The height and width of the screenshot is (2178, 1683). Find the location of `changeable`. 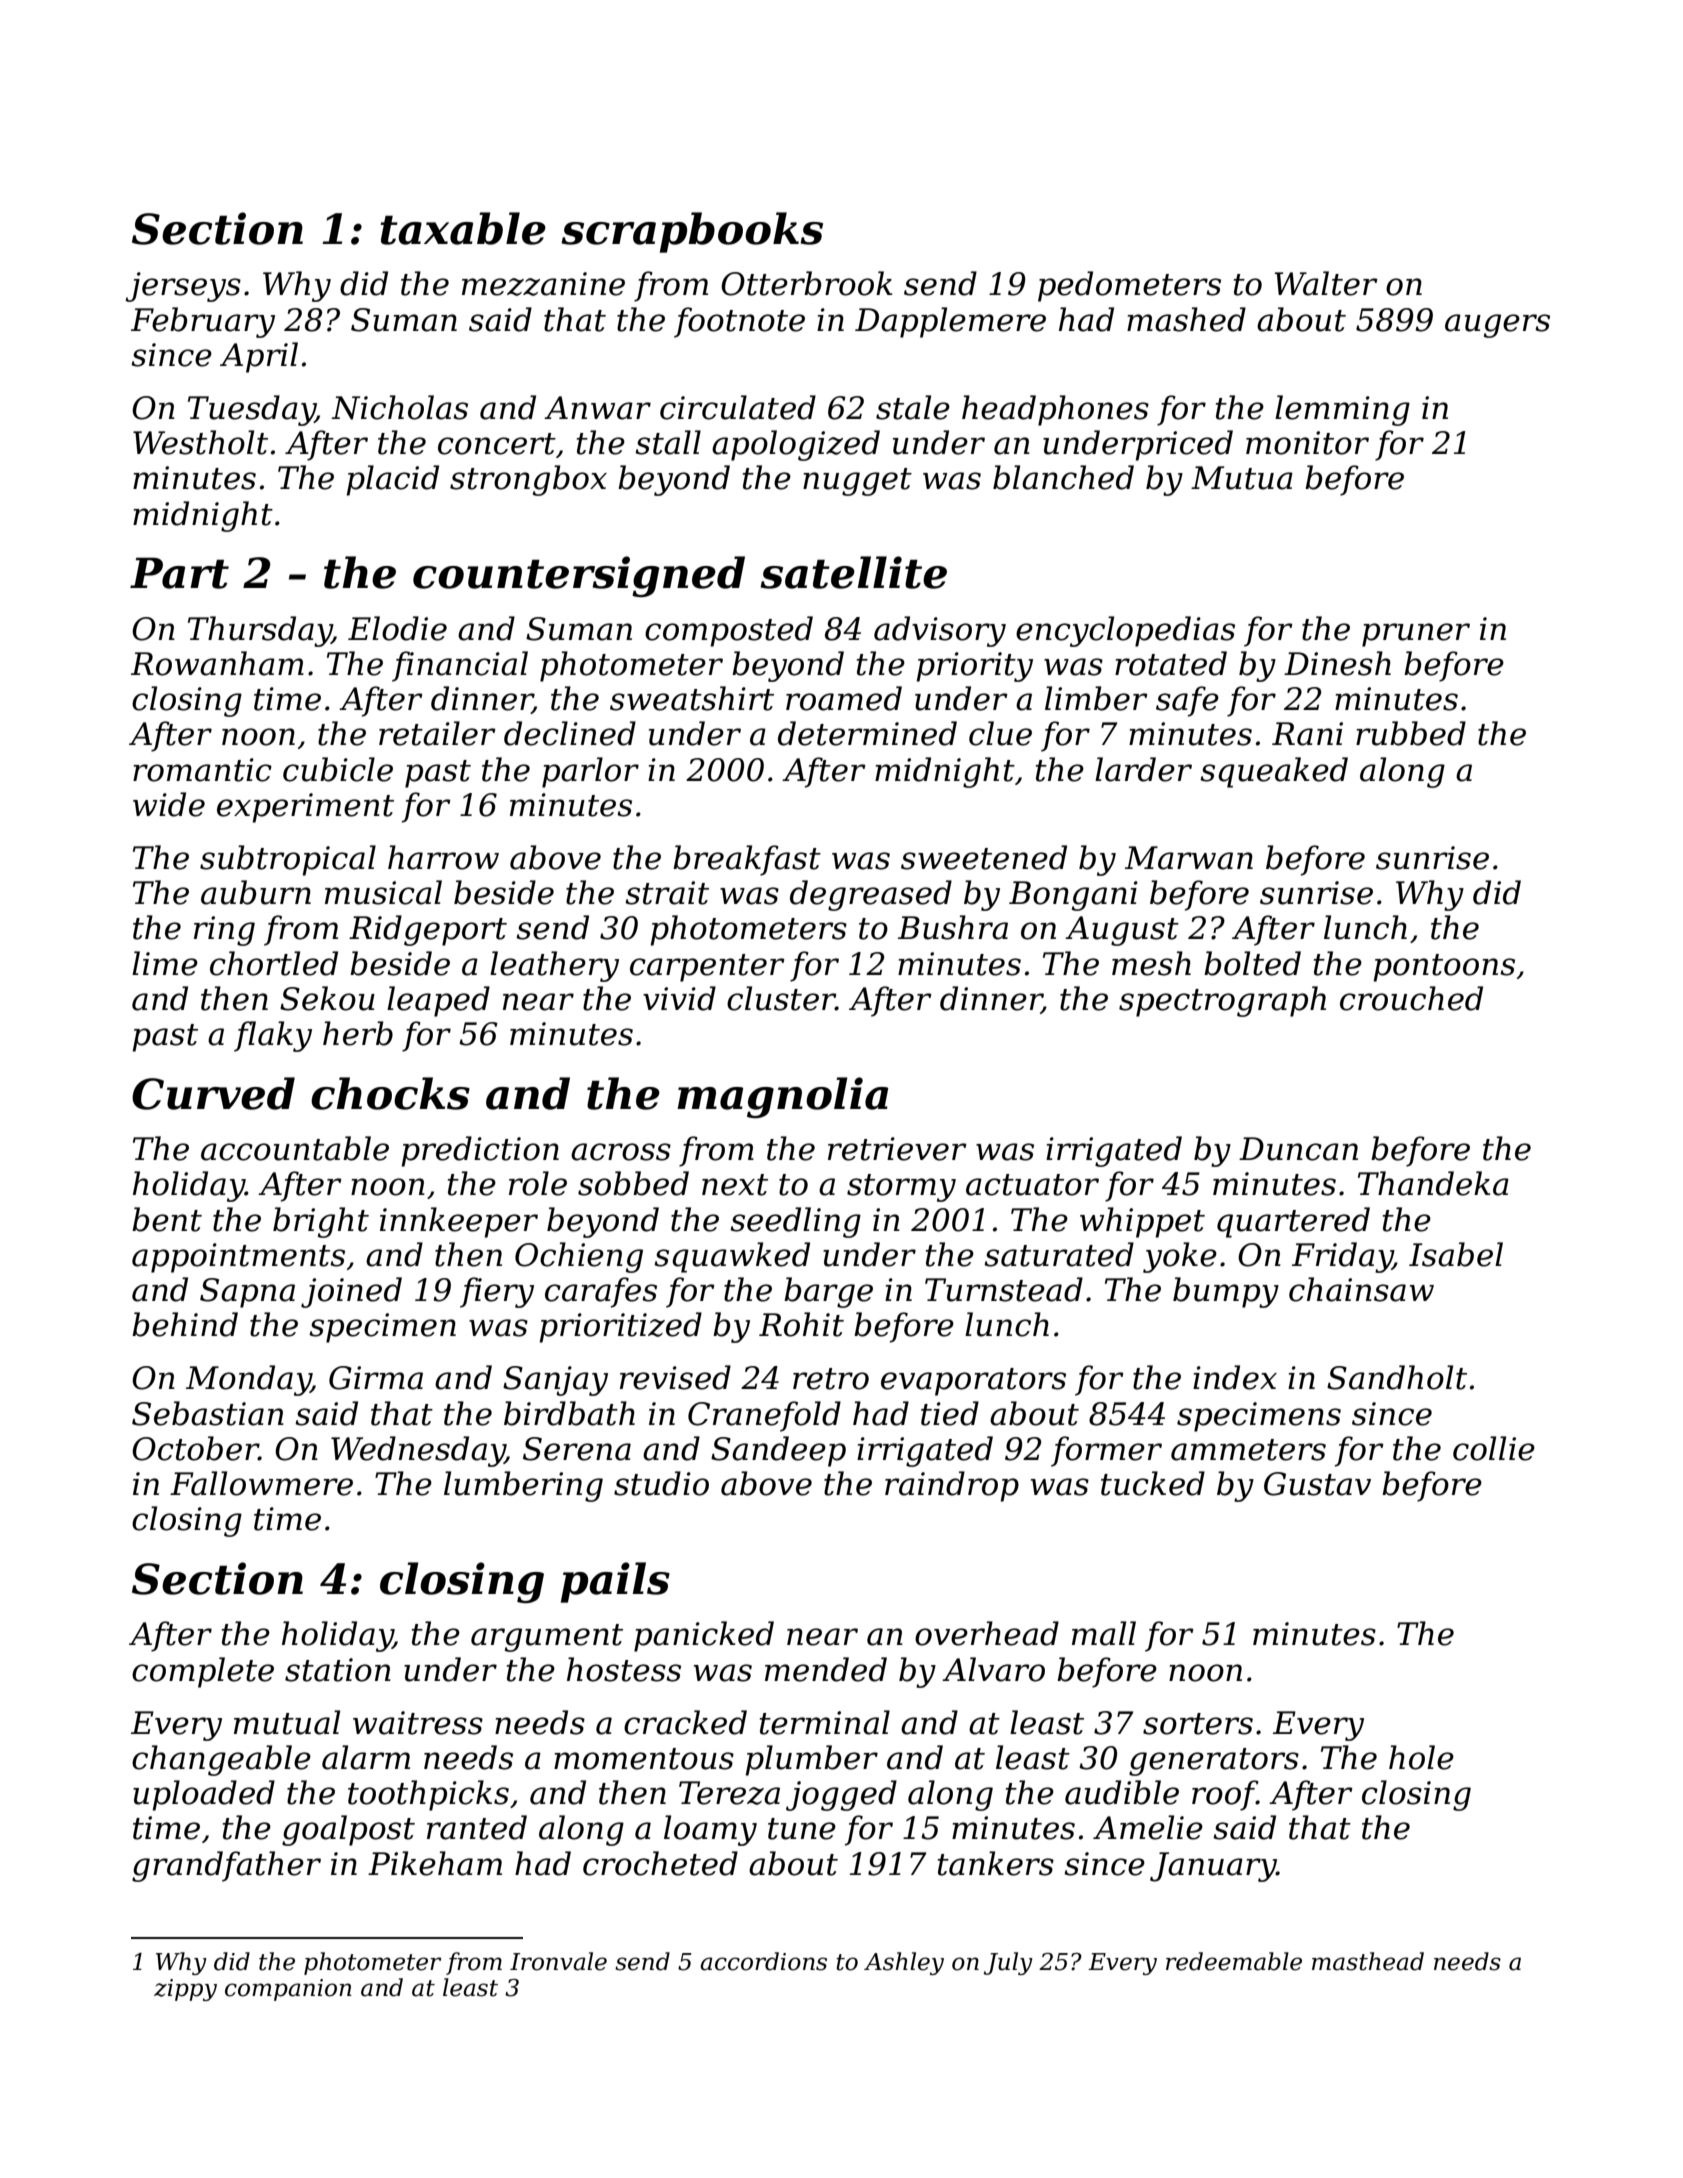

changeable is located at coordinates (221, 1760).
